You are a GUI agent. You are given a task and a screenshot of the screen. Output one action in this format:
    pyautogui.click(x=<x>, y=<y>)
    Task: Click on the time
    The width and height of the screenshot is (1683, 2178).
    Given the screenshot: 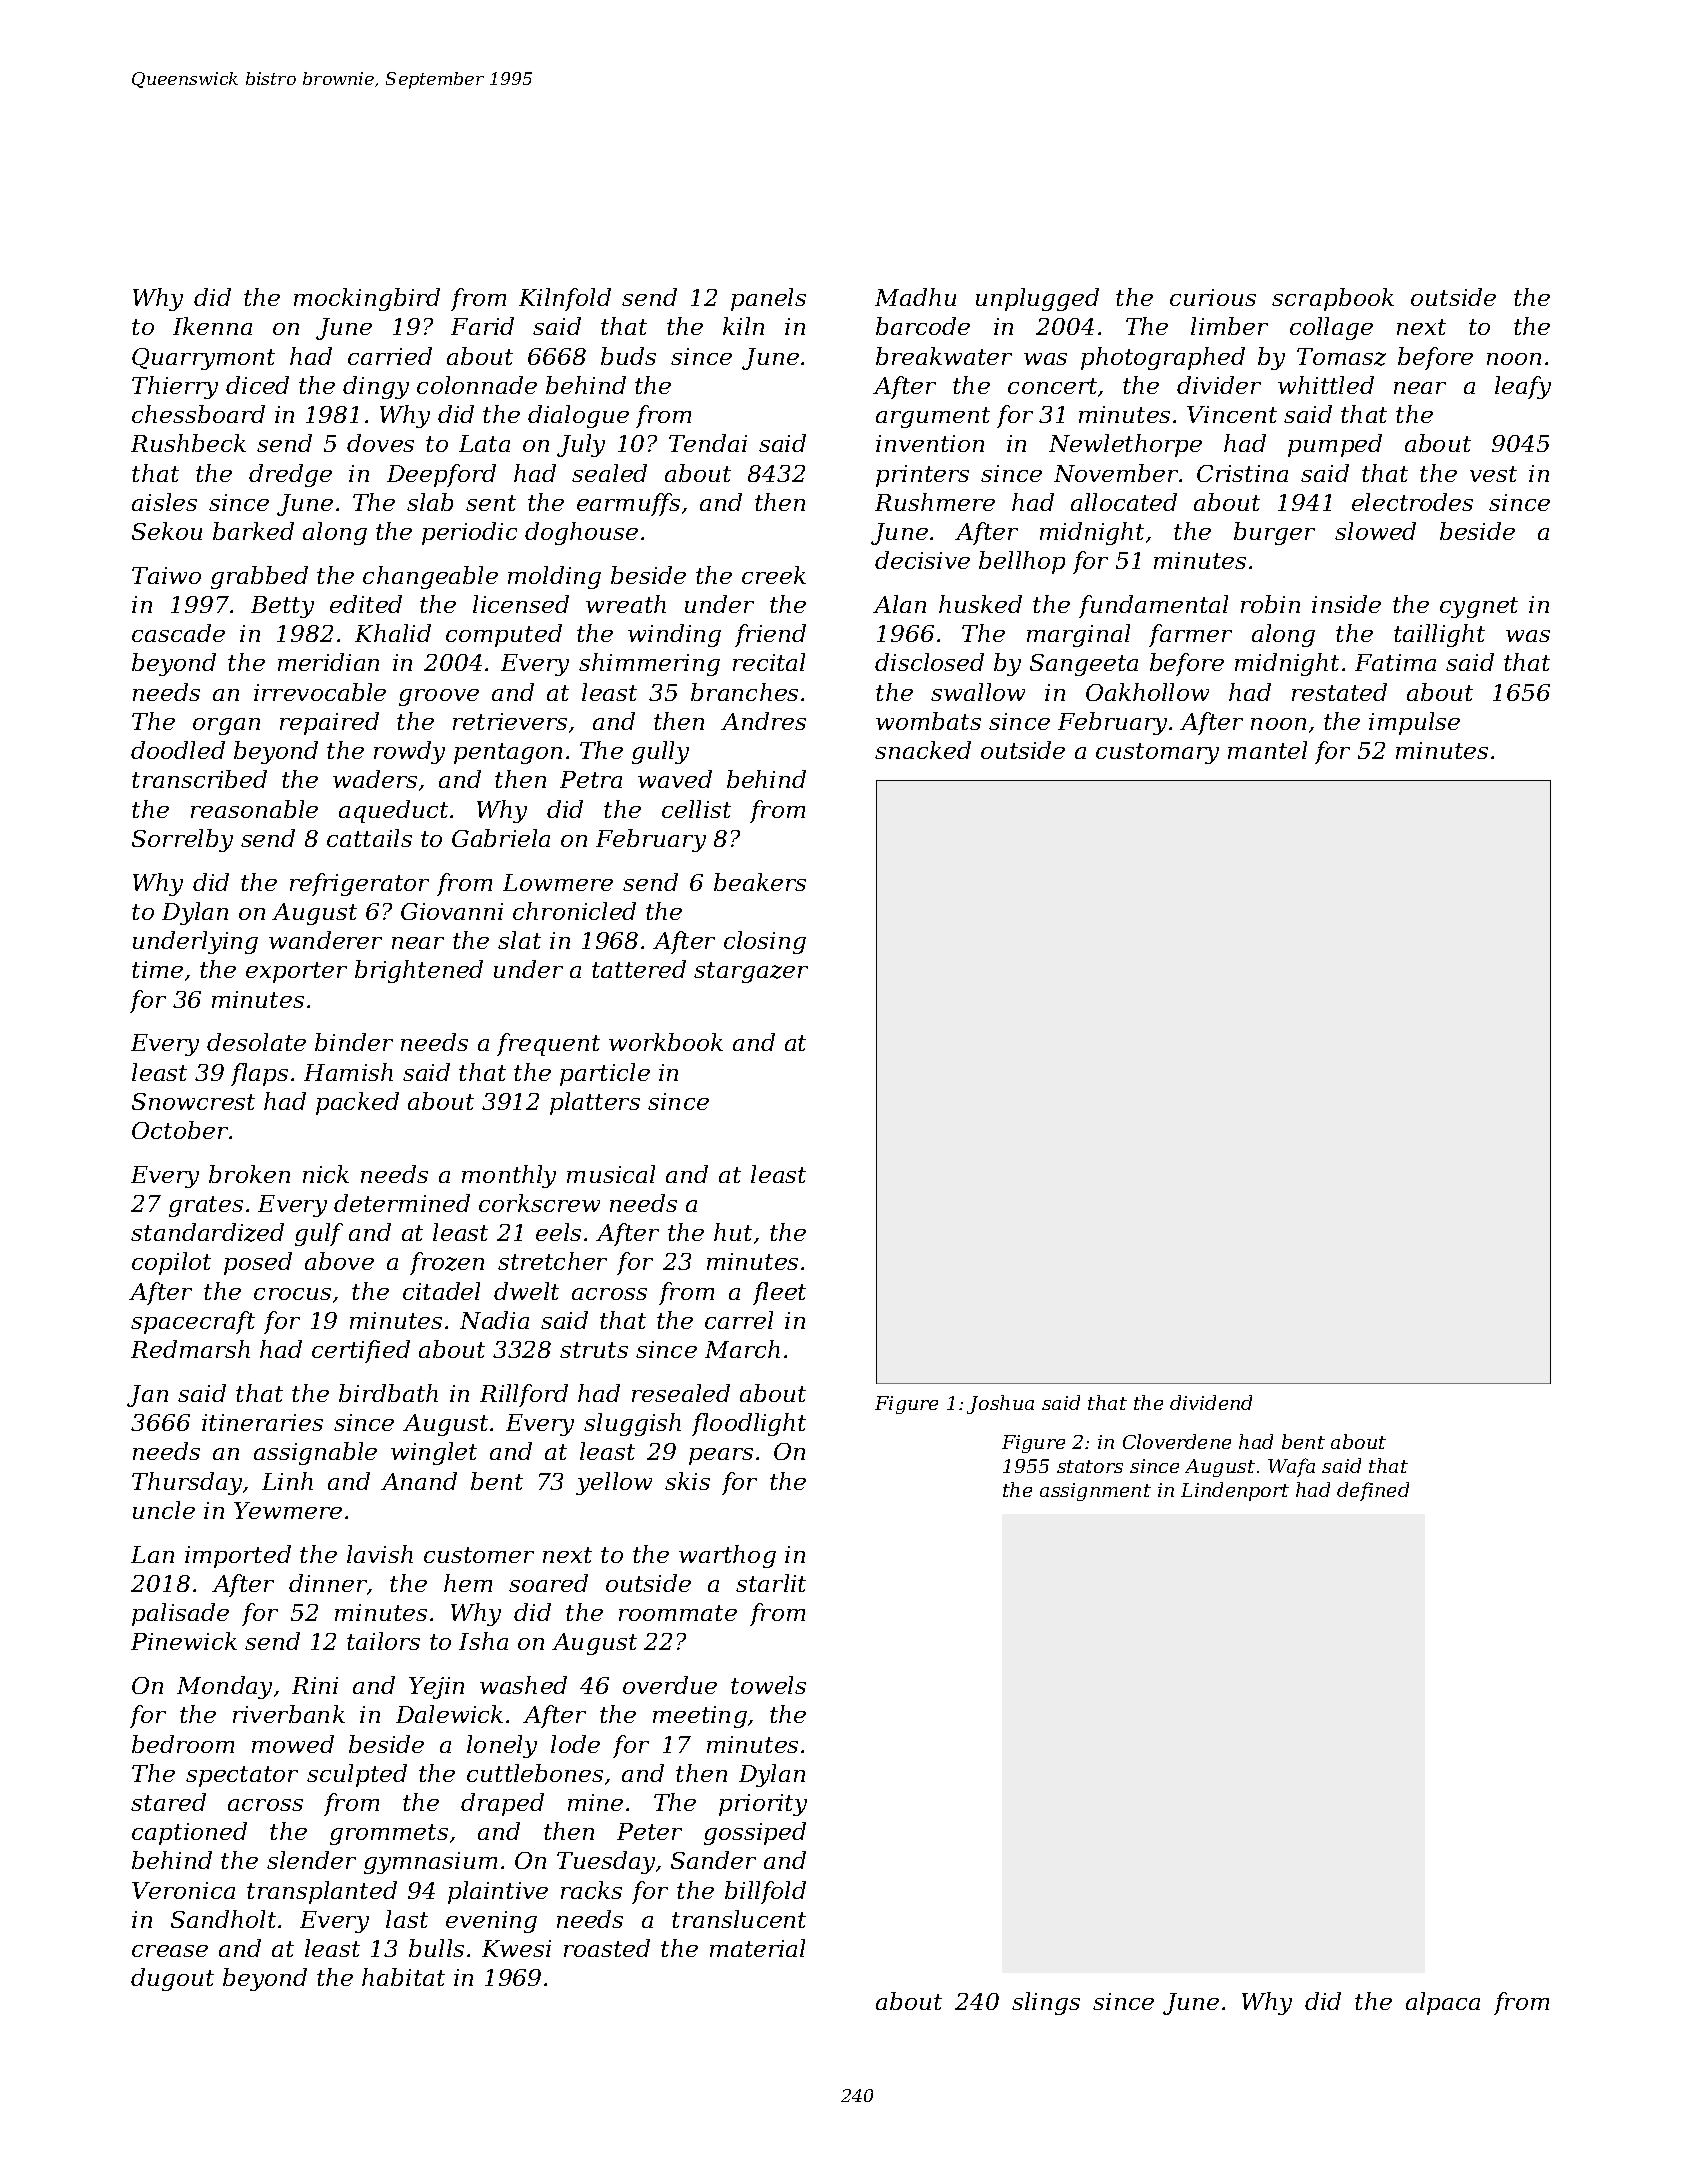 What is the action you would take?
    pyautogui.click(x=157, y=969)
